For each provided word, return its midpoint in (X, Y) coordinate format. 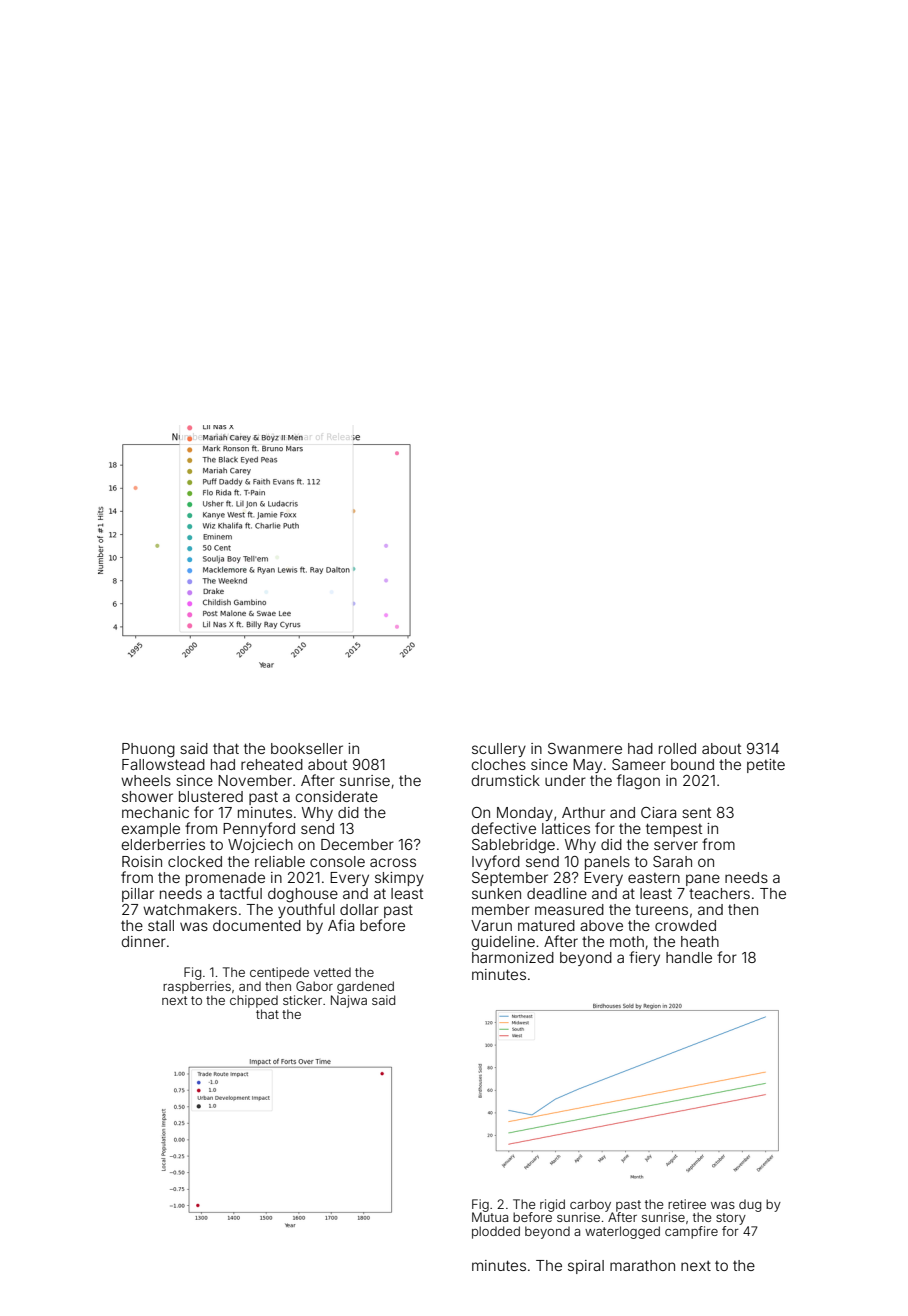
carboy (590, 1205)
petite (766, 766)
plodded (496, 1232)
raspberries (197, 987)
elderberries (163, 844)
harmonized (513, 957)
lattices (566, 828)
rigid (552, 1205)
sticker (302, 1000)
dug (750, 1205)
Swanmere (585, 748)
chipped (254, 1001)
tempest (674, 830)
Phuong (148, 750)
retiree (687, 1204)
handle (689, 957)
